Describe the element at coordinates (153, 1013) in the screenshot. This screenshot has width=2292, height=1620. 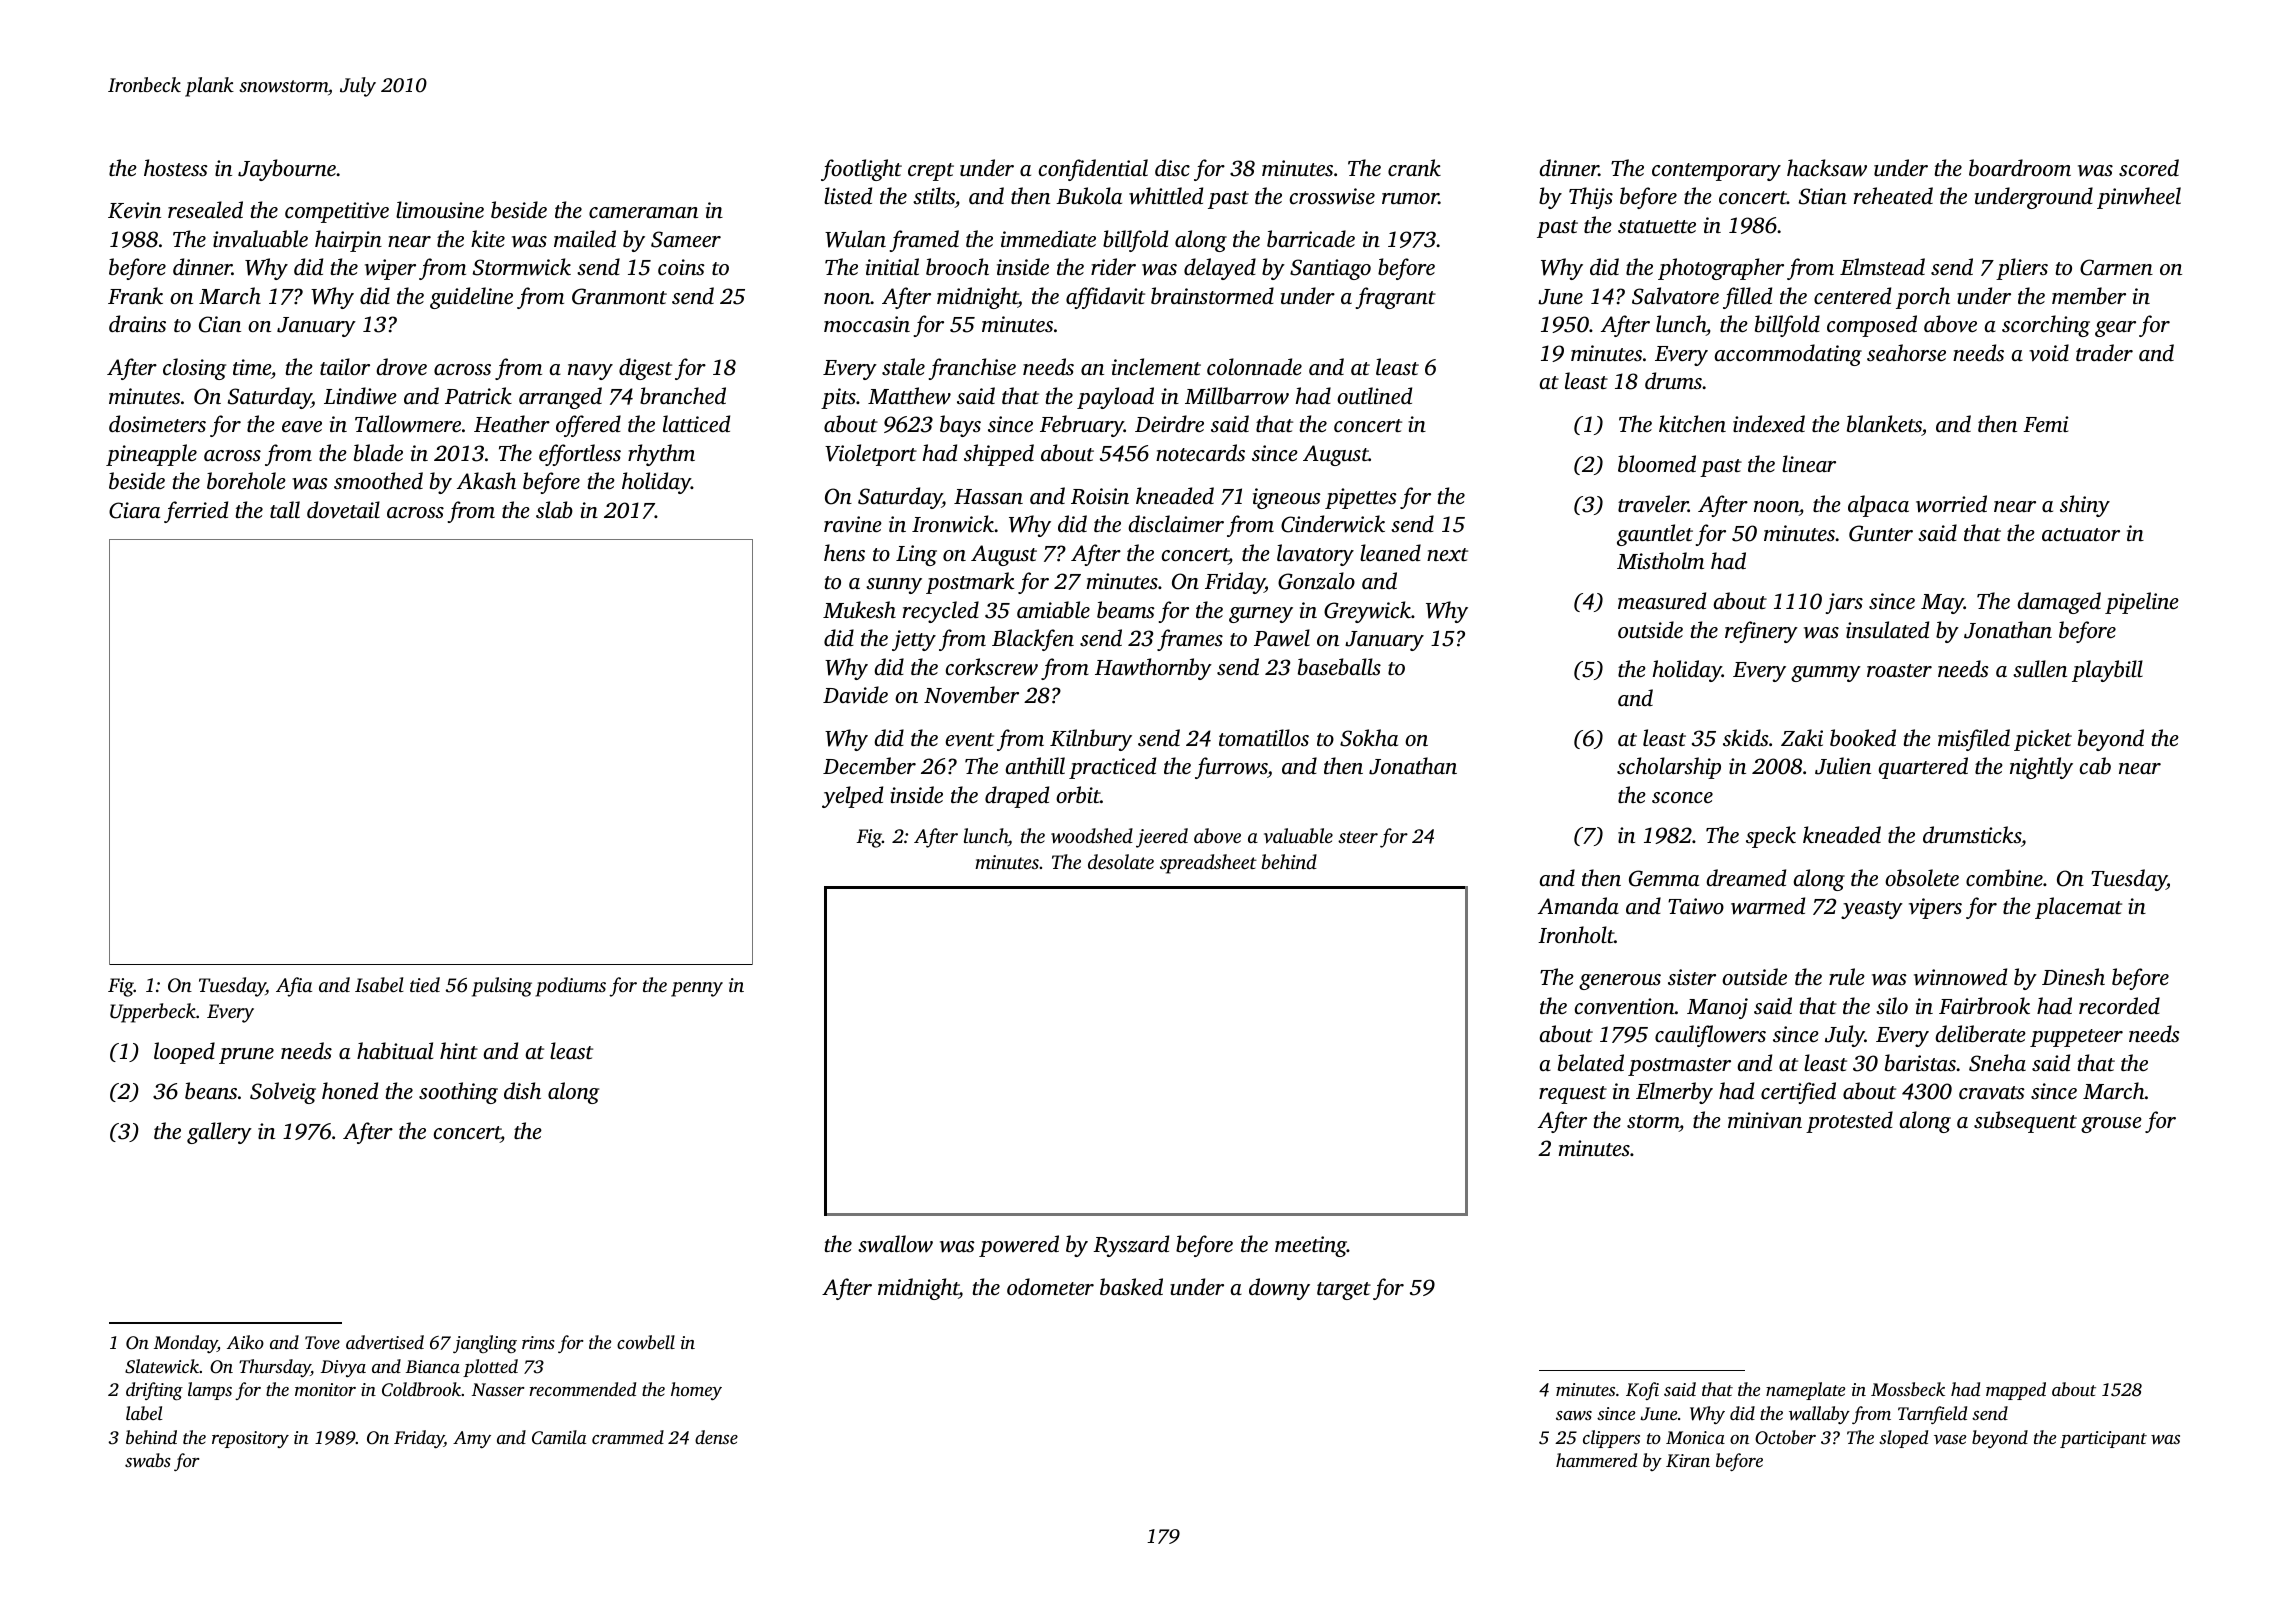
I see `Upperbeck` at that location.
